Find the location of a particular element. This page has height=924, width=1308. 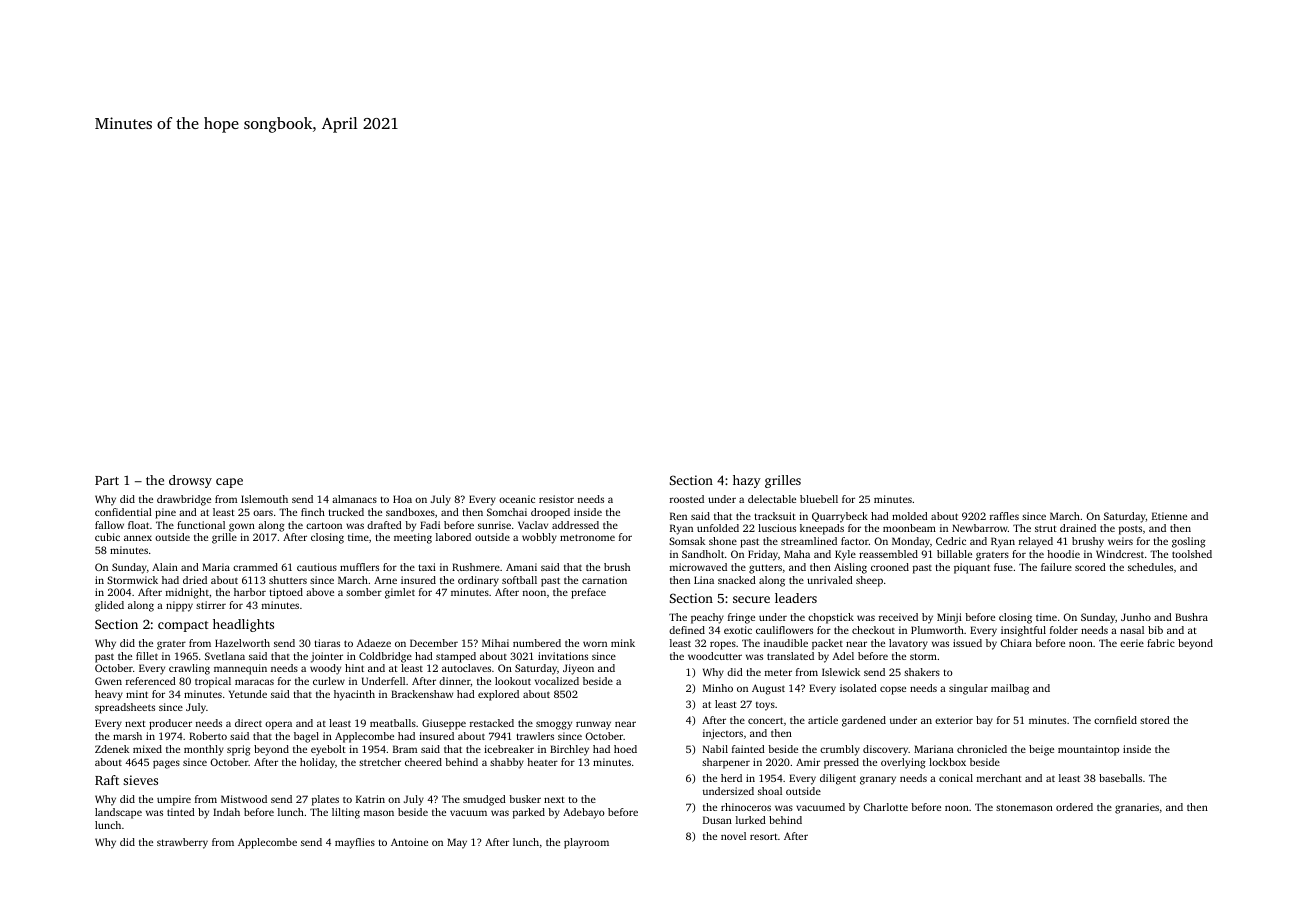

playroom is located at coordinates (586, 843).
